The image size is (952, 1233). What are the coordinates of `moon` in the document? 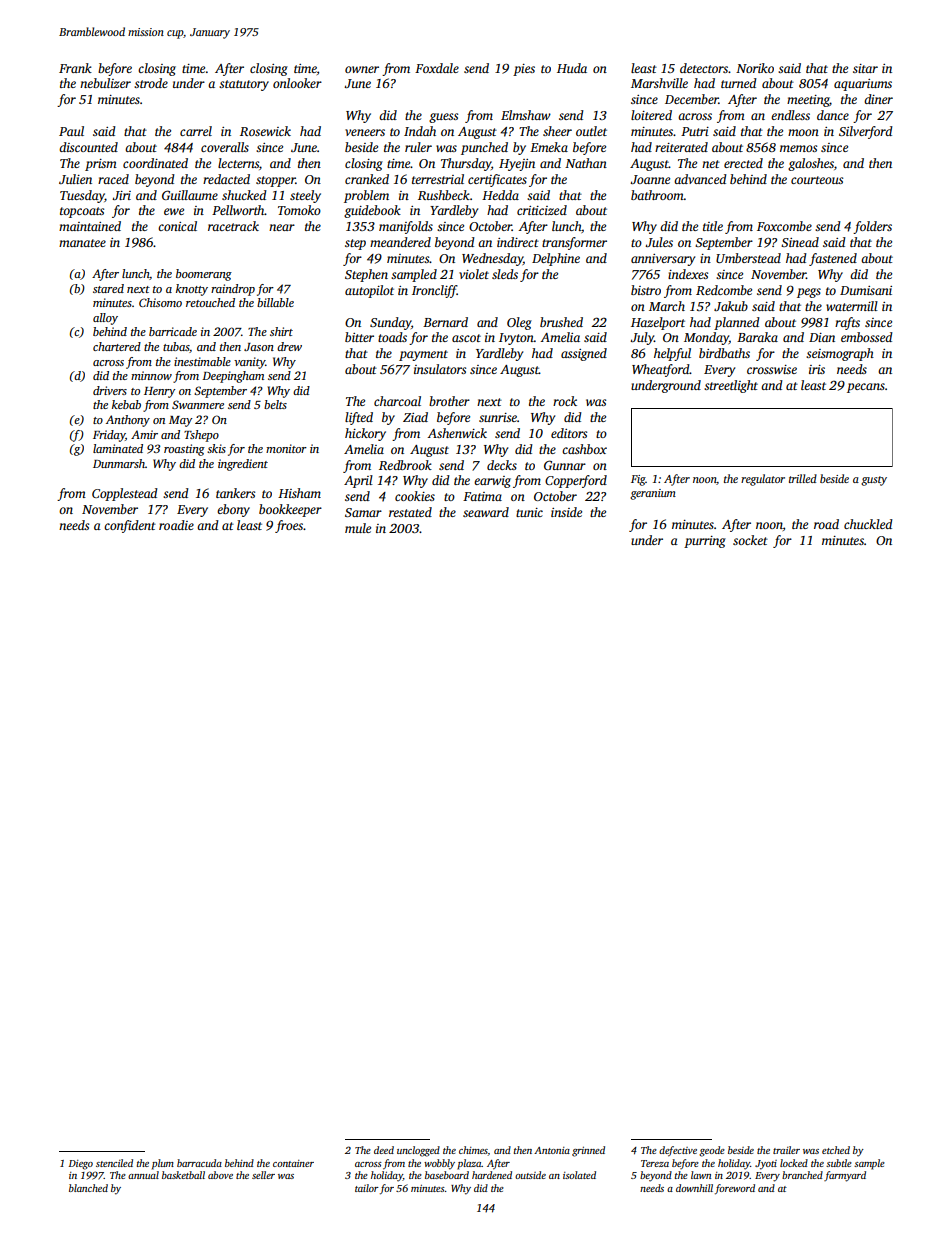 It's located at (803, 132).
